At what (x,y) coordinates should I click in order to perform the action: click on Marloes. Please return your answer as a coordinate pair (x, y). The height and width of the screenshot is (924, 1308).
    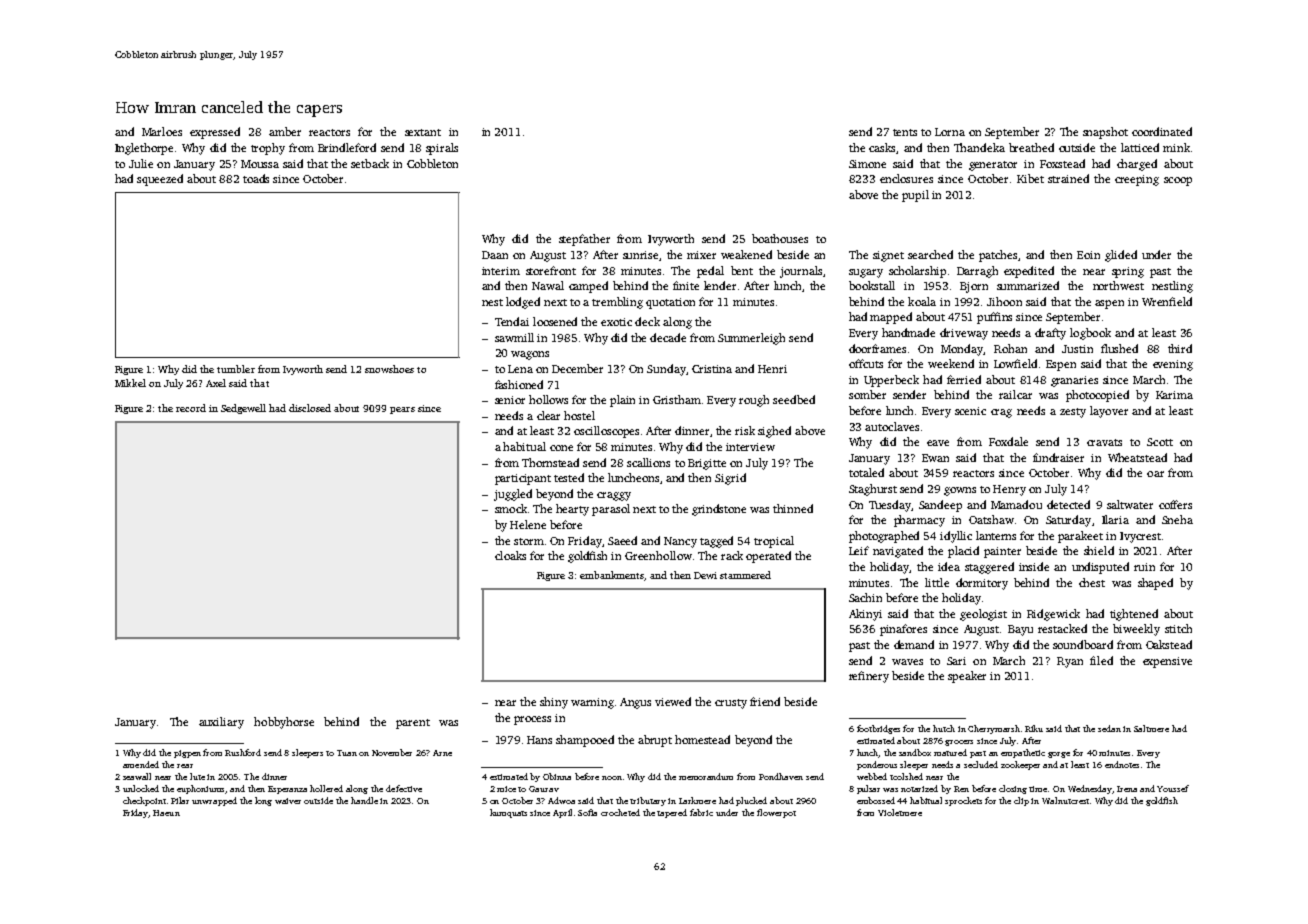
    Looking at the image, I should click on (162, 131).
